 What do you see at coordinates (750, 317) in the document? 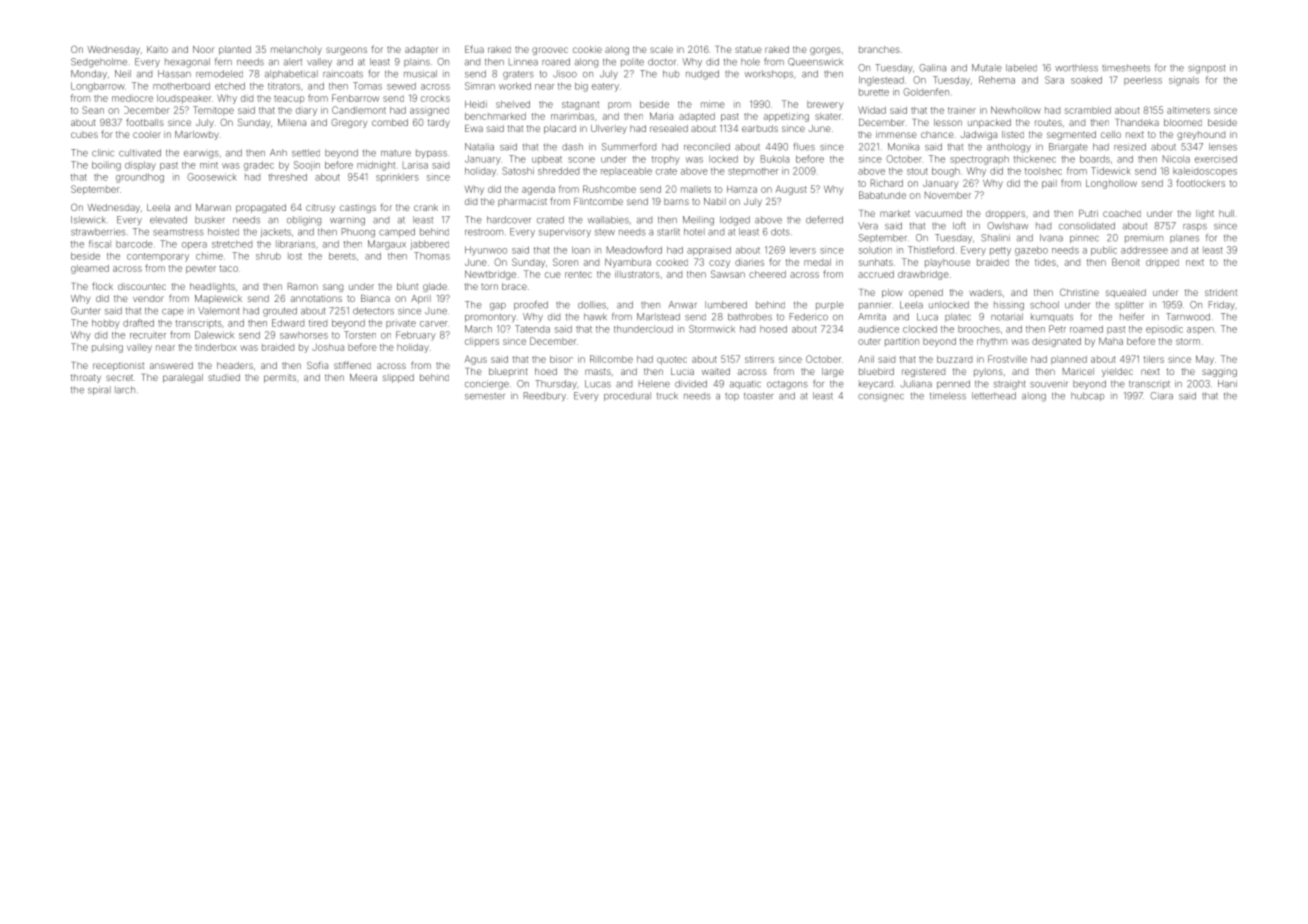
I see `bathrobes` at bounding box center [750, 317].
